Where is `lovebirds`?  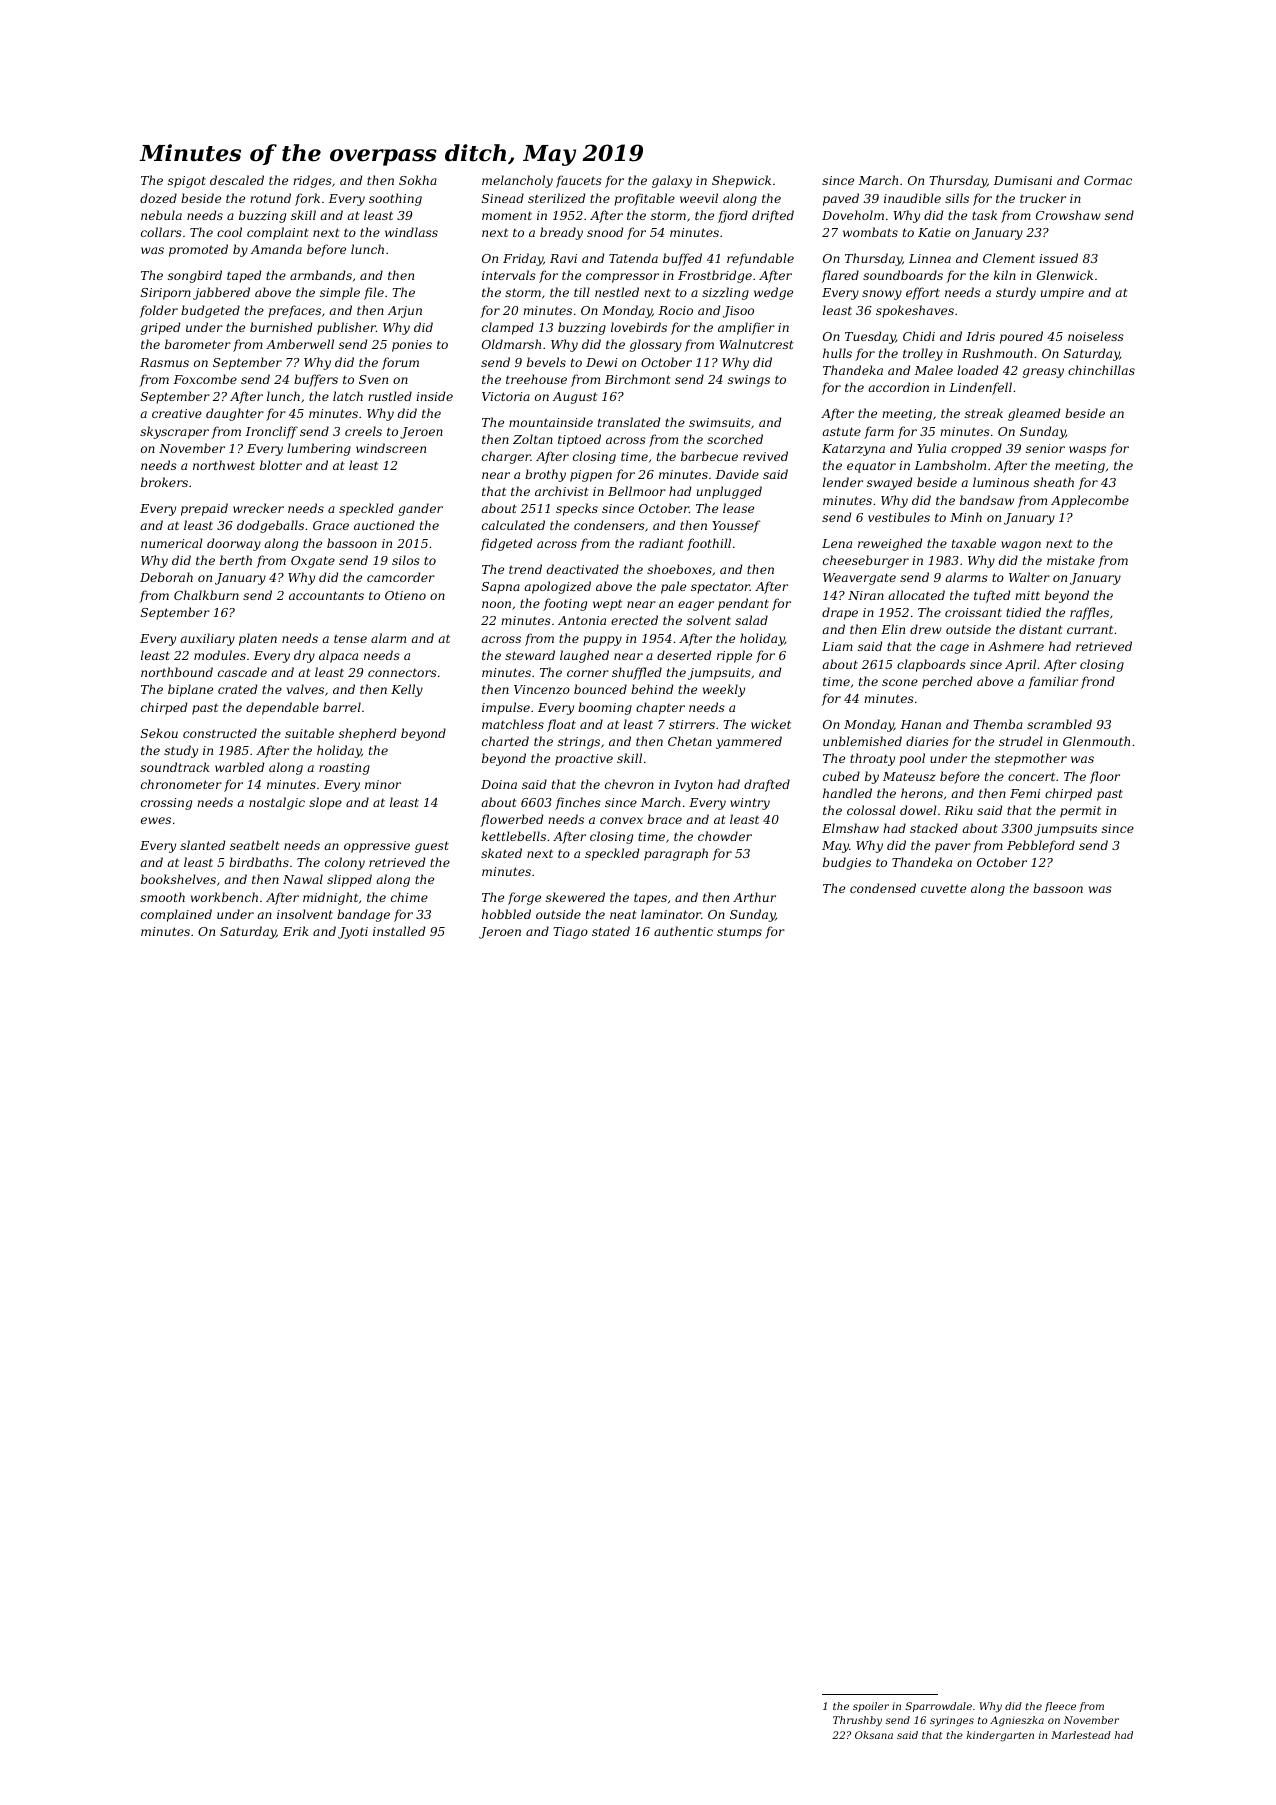
lovebirds is located at coordinates (639, 327).
